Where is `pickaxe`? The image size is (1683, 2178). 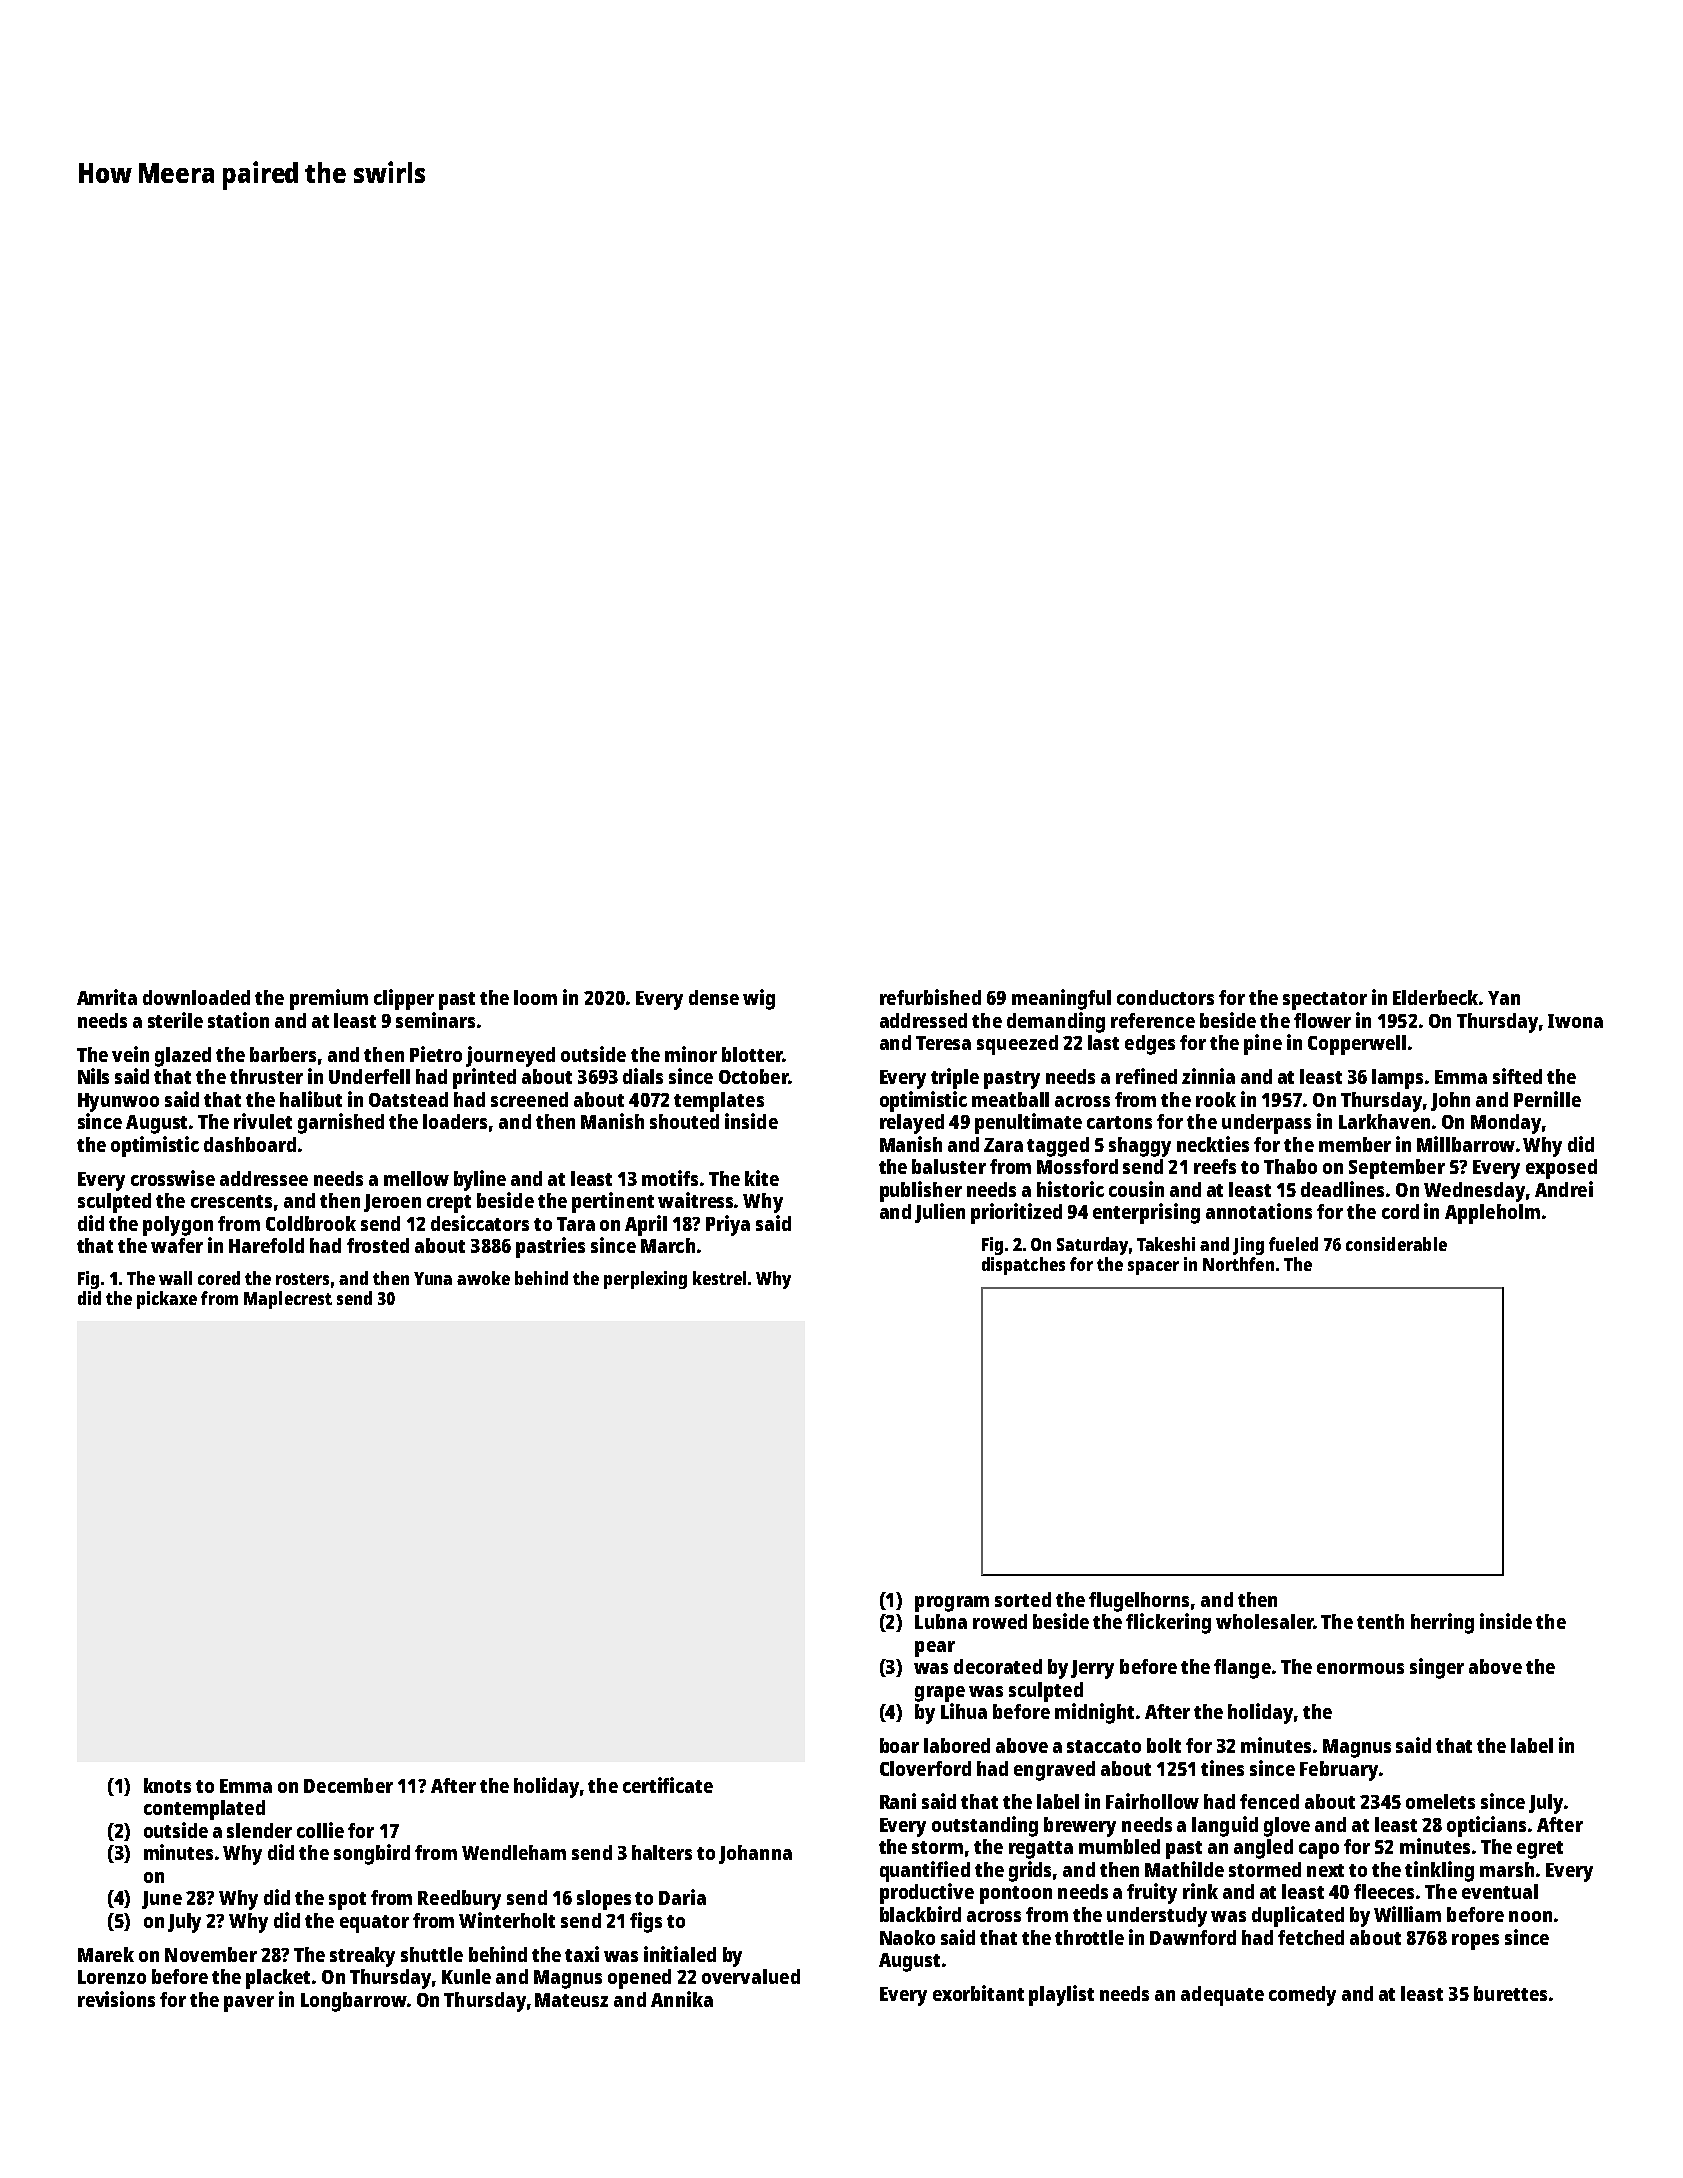 pickaxe is located at coordinates (167, 1300).
